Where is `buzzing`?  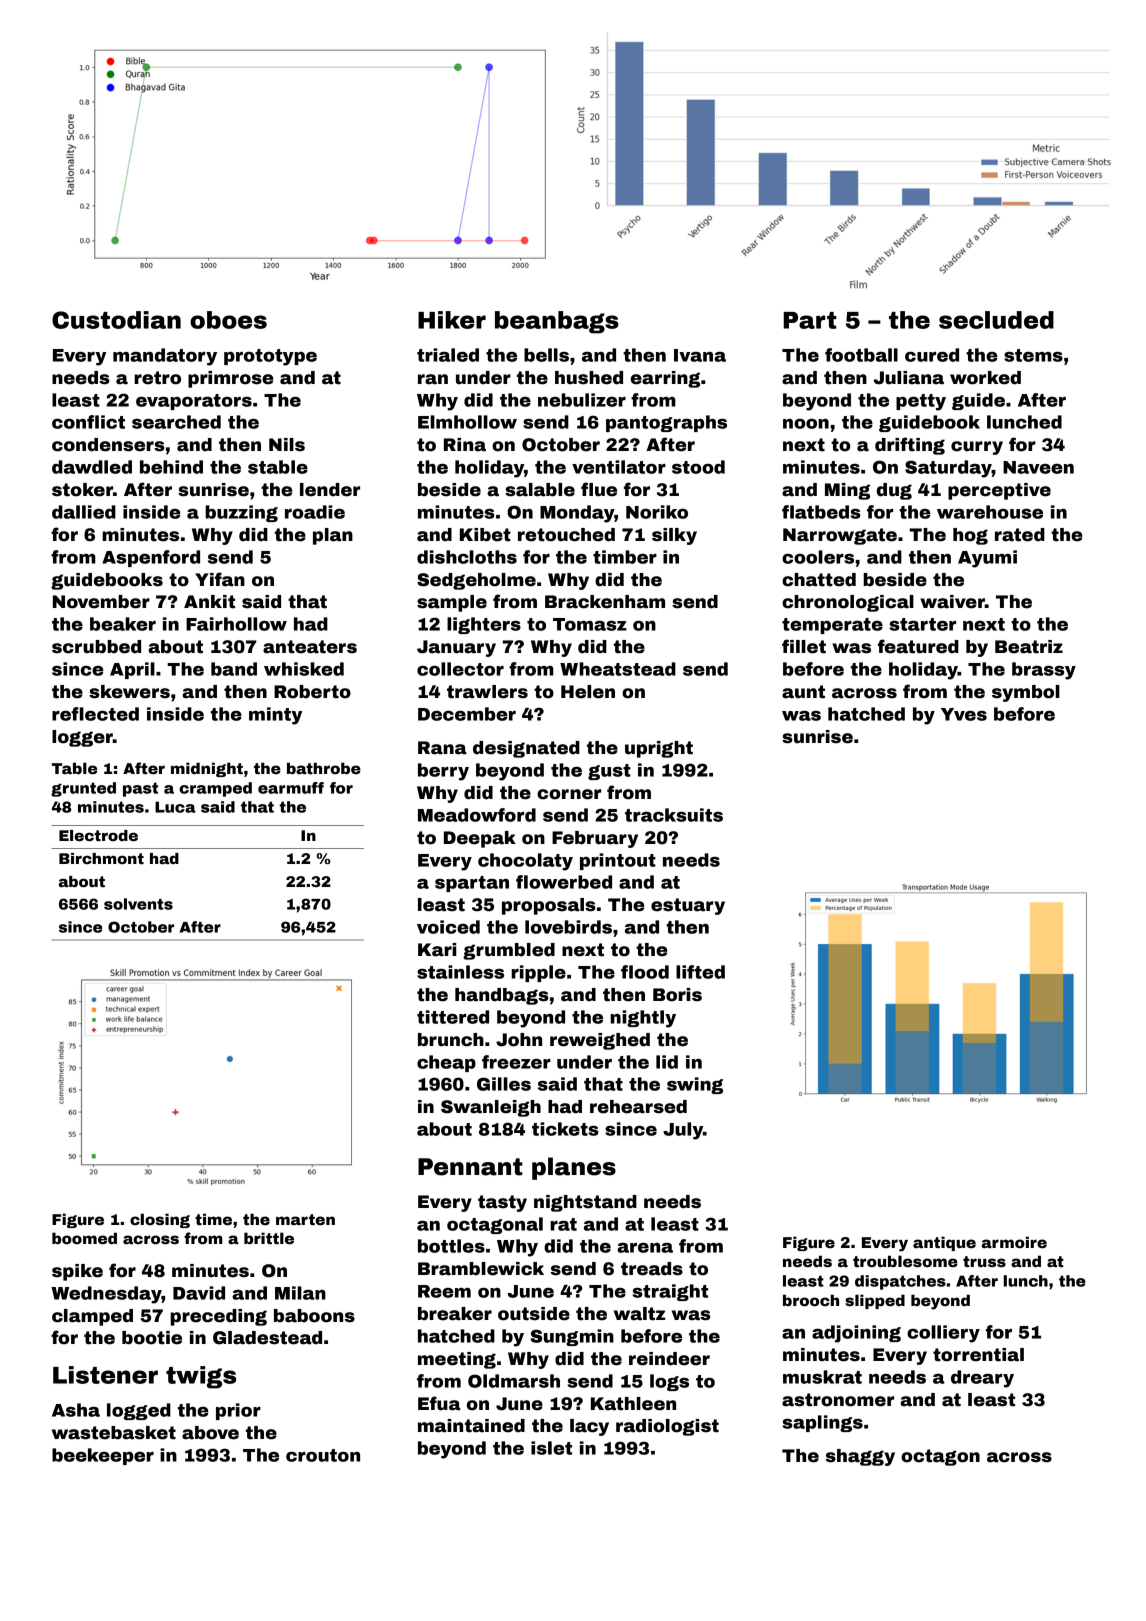
buzzing is located at coordinates (241, 513).
